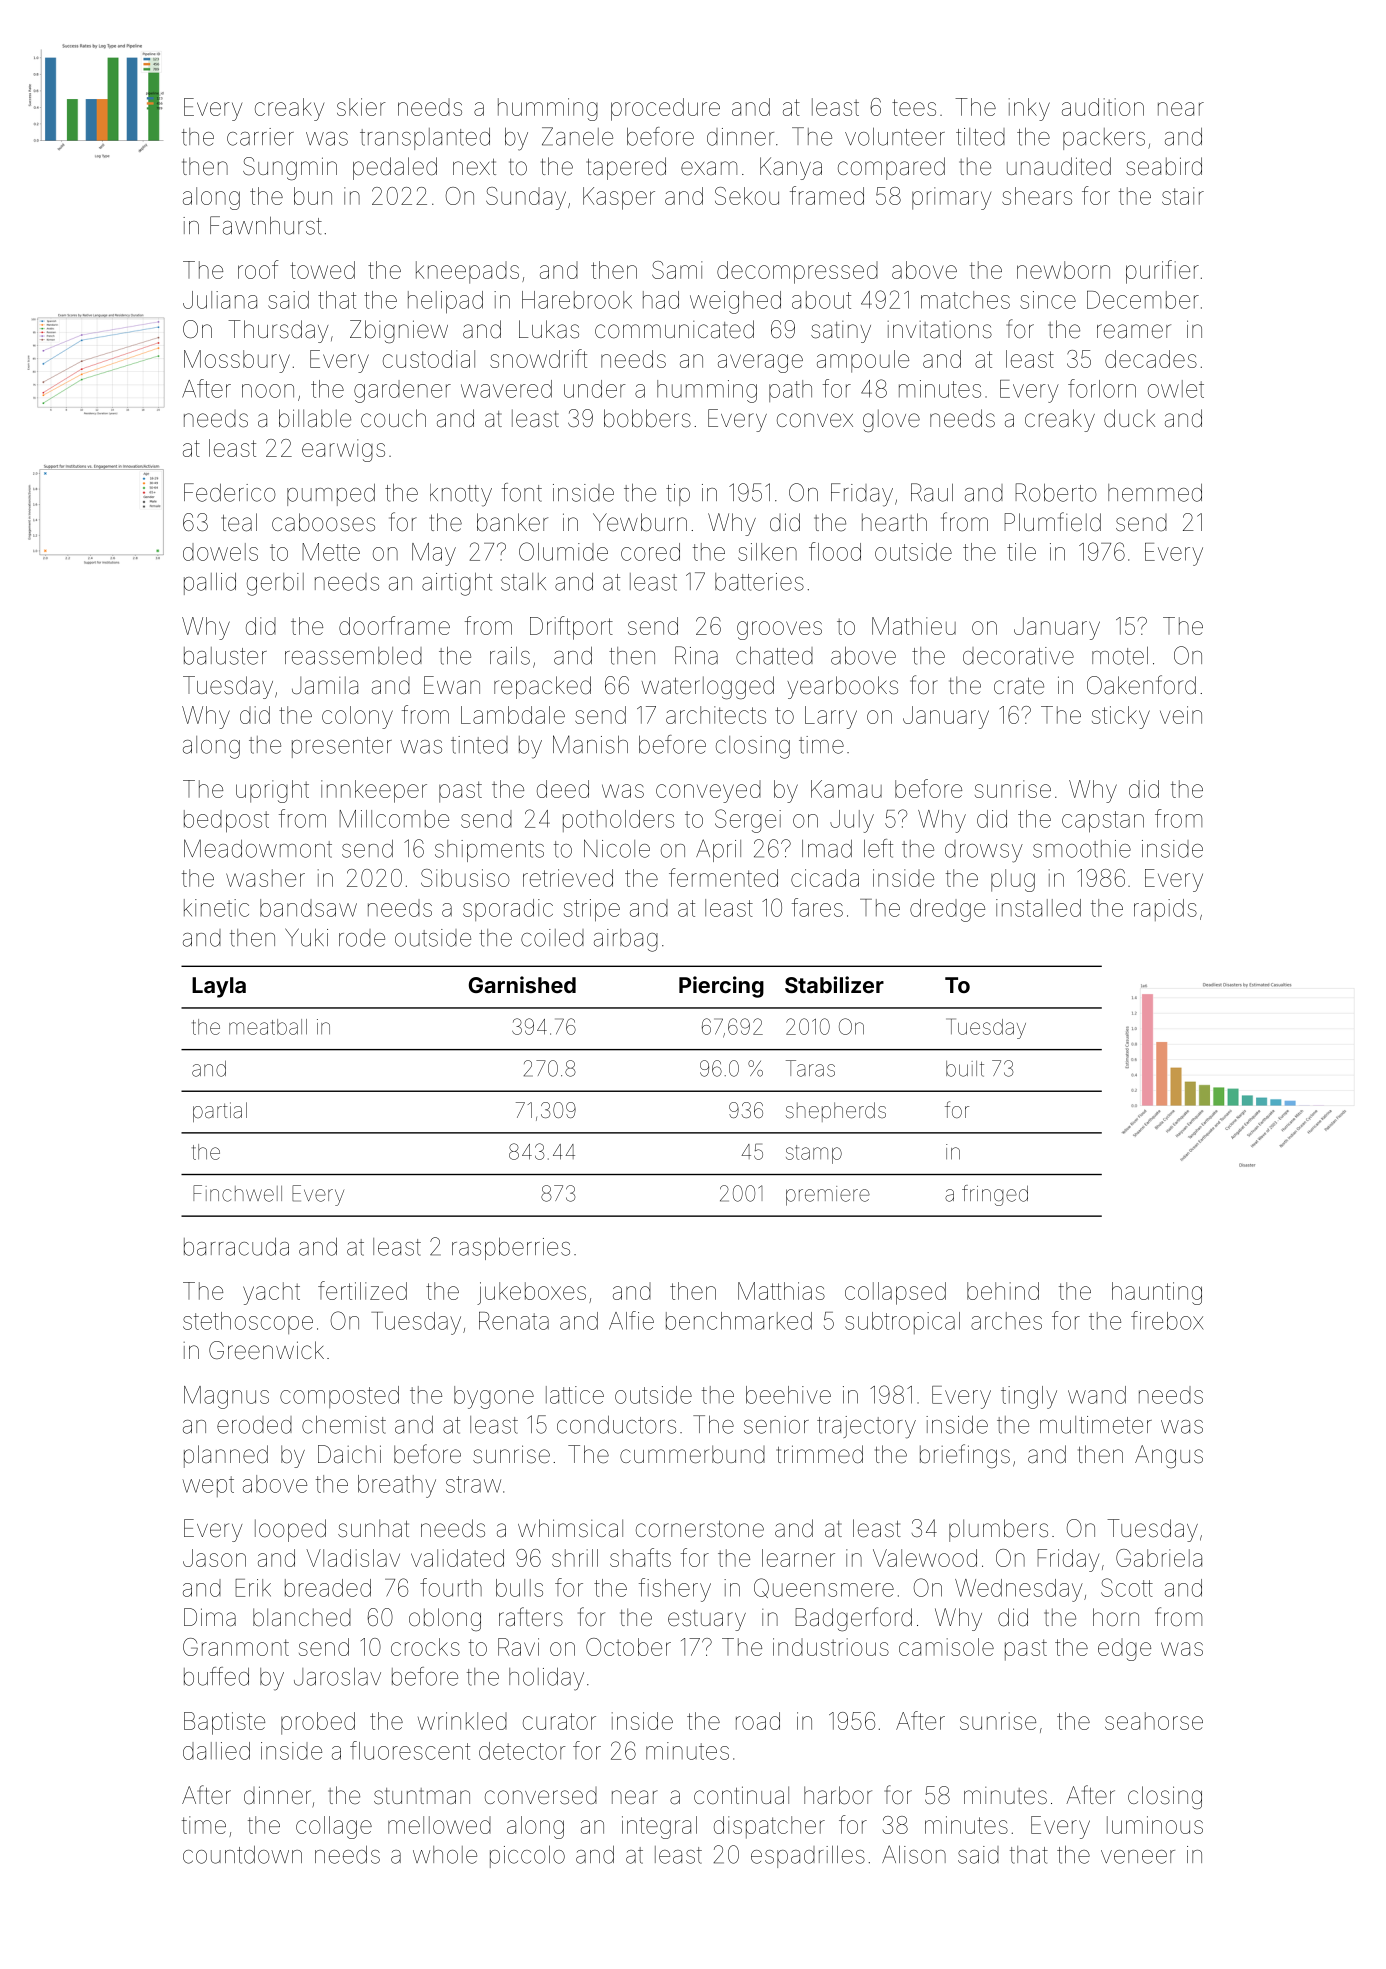  I want to click on Zanele, so click(577, 136).
